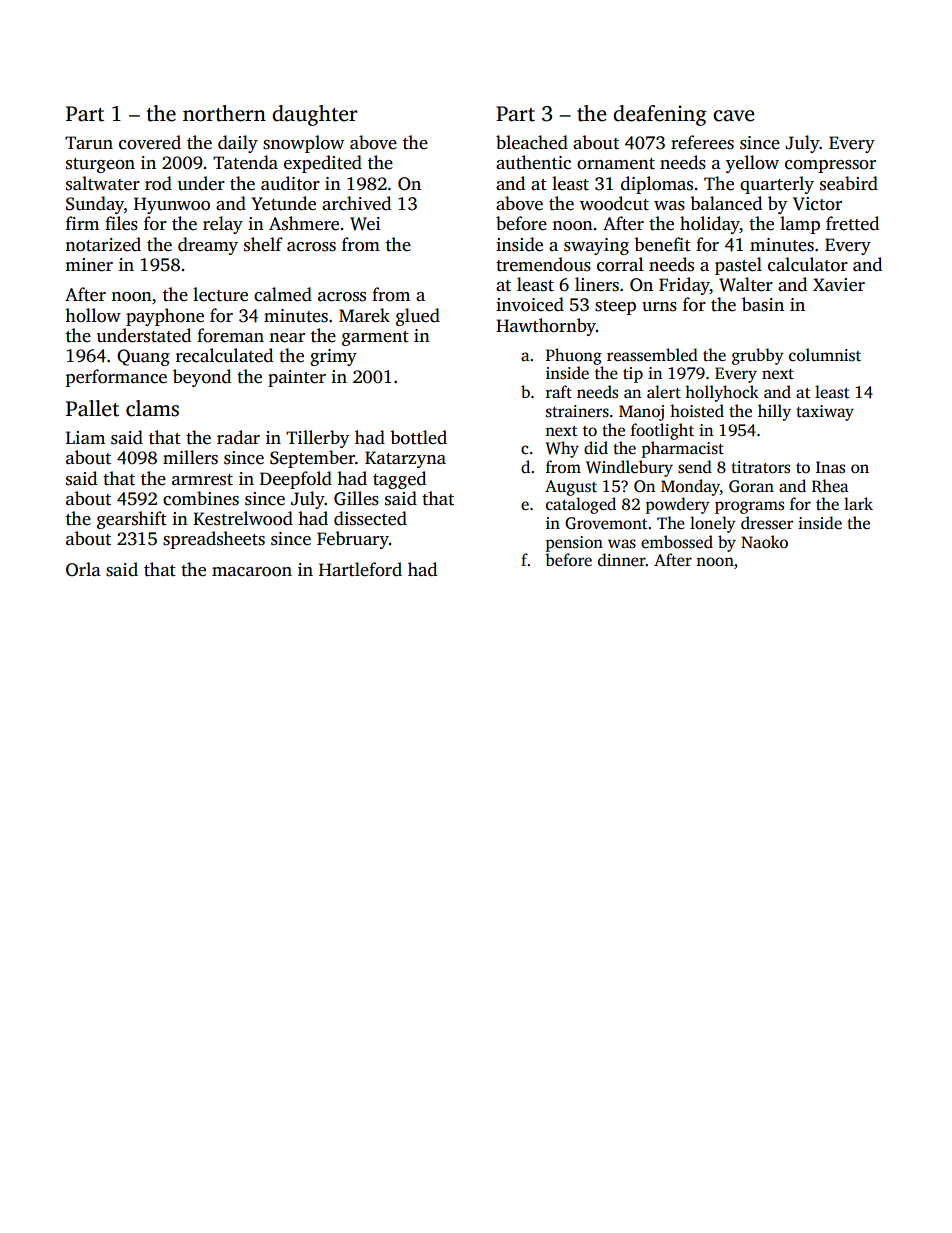 This screenshot has width=952, height=1233. I want to click on dinner, so click(622, 560).
